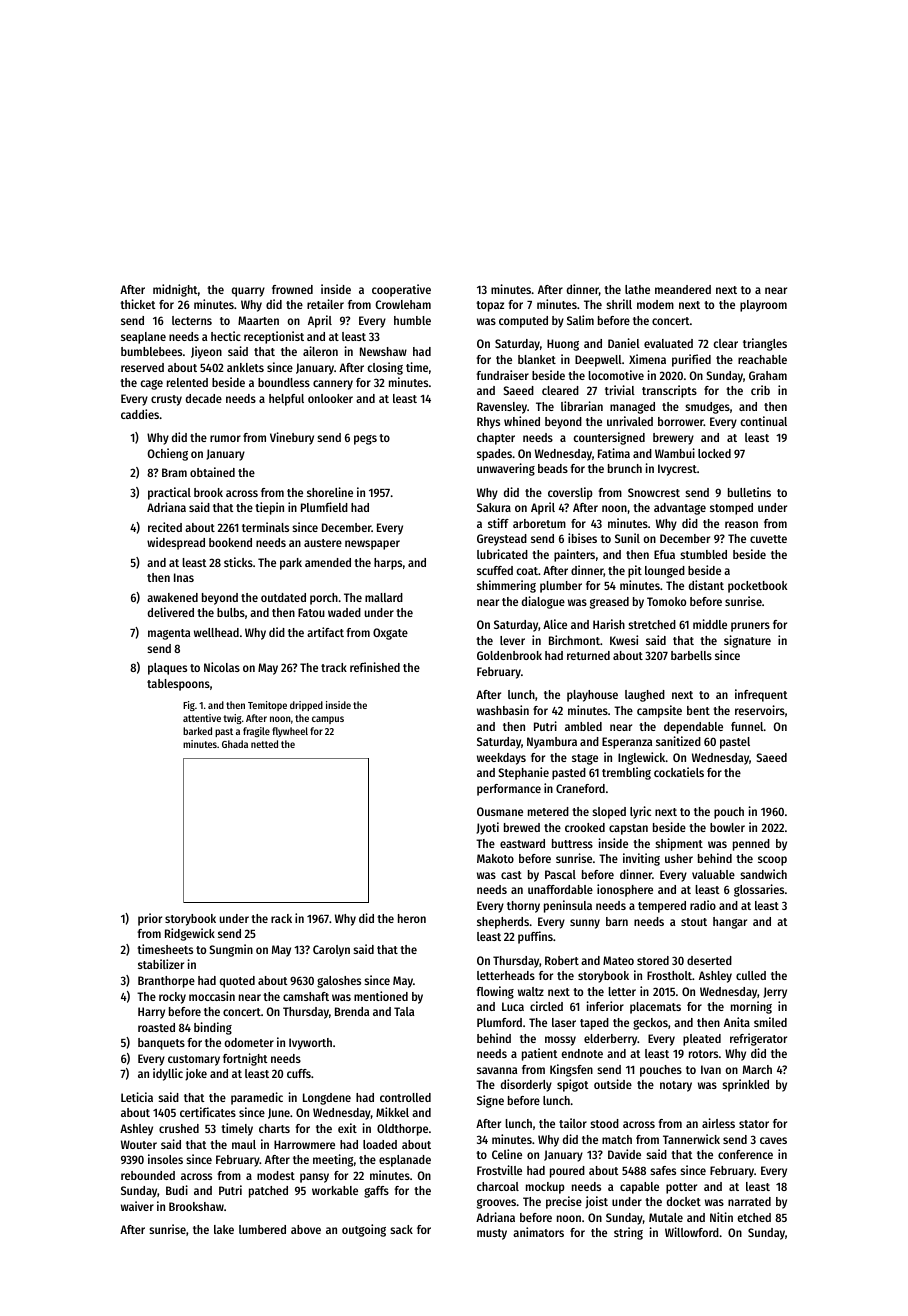 Image resolution: width=908 pixels, height=1316 pixels. What do you see at coordinates (637, 289) in the screenshot?
I see `lathe` at bounding box center [637, 289].
